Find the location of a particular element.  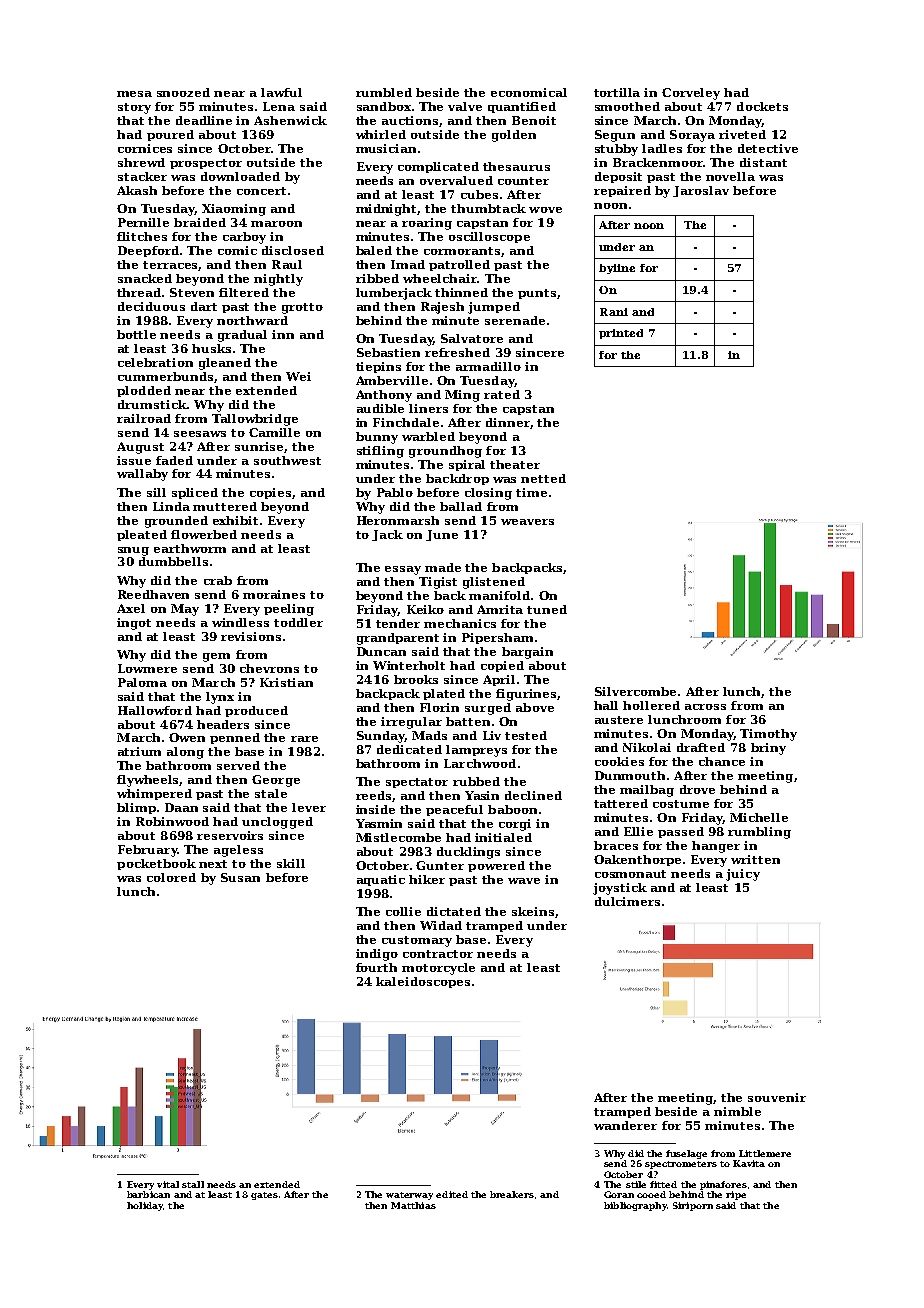

Corveley is located at coordinates (691, 94).
